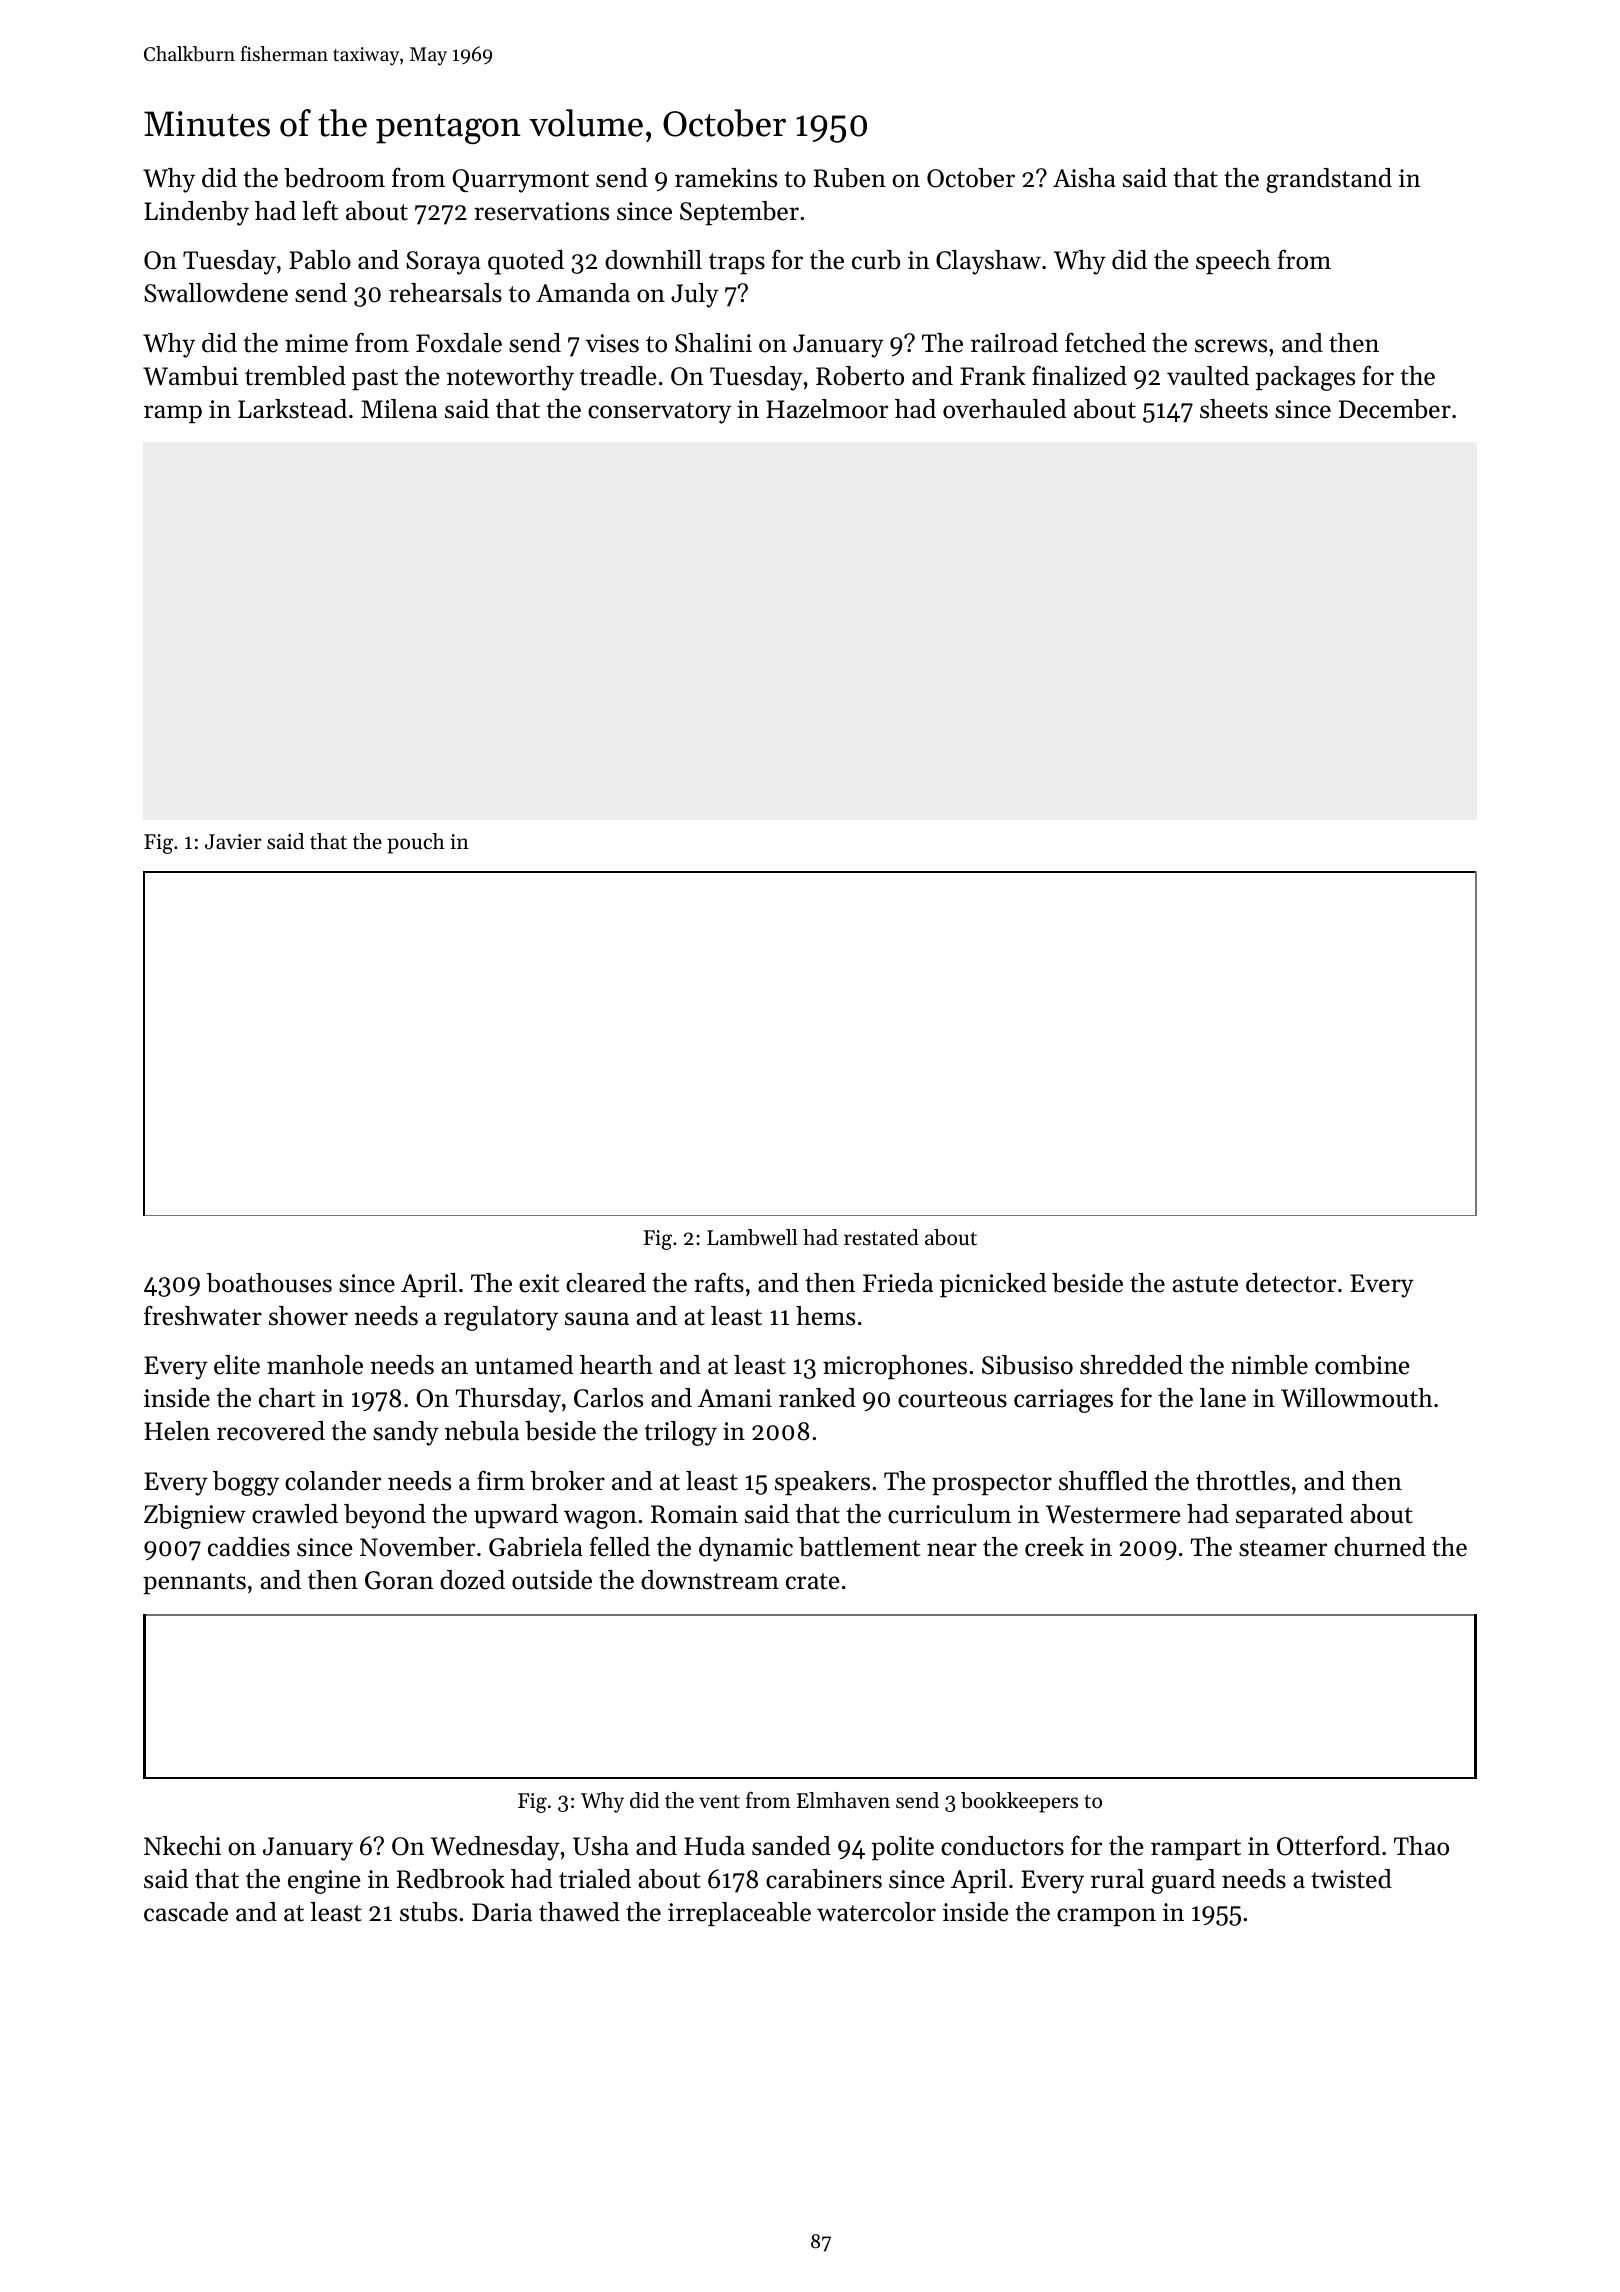  What do you see at coordinates (233, 842) in the screenshot?
I see `Javier` at bounding box center [233, 842].
